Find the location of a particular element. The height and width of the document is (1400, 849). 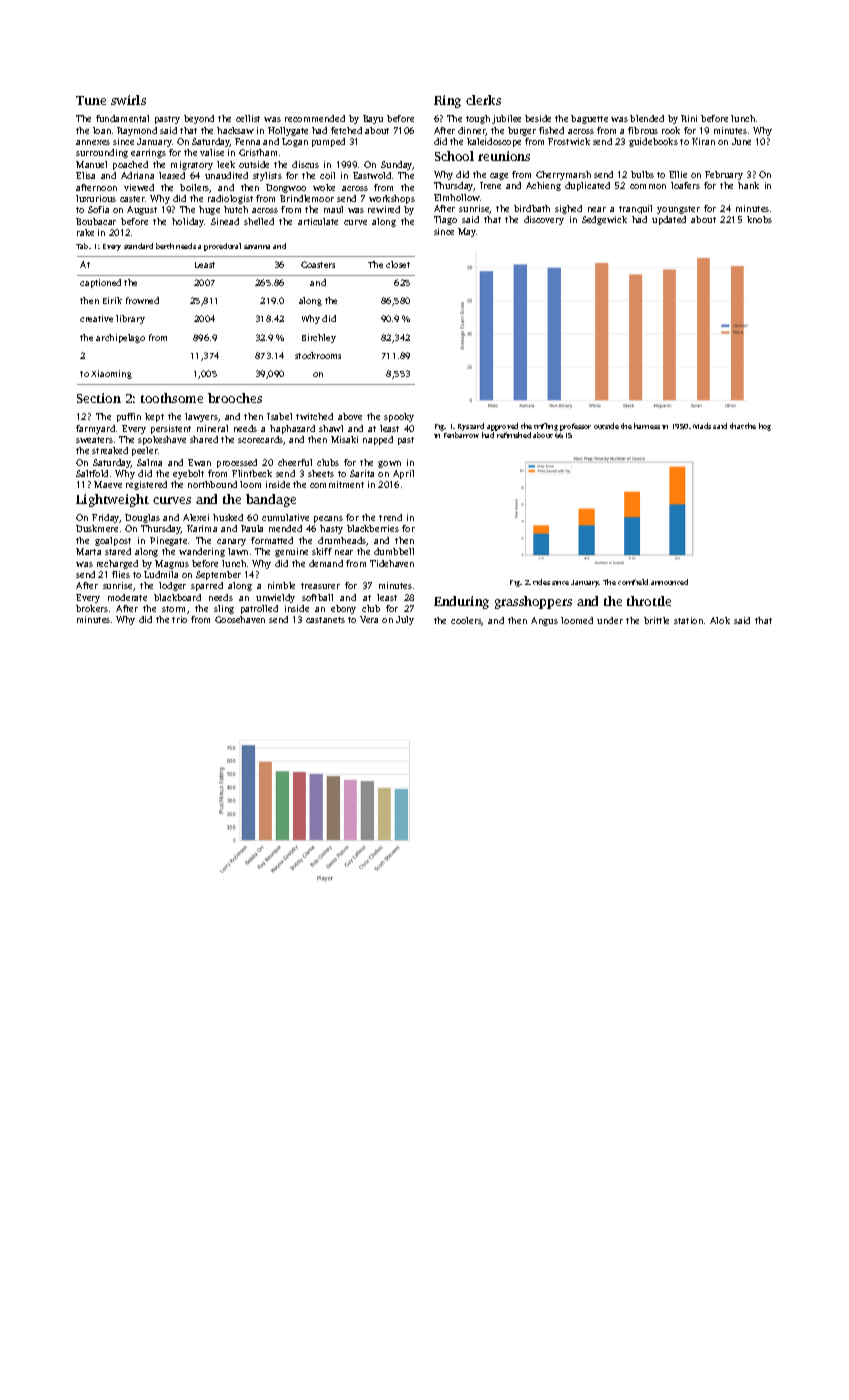

Marta is located at coordinates (88, 551).
